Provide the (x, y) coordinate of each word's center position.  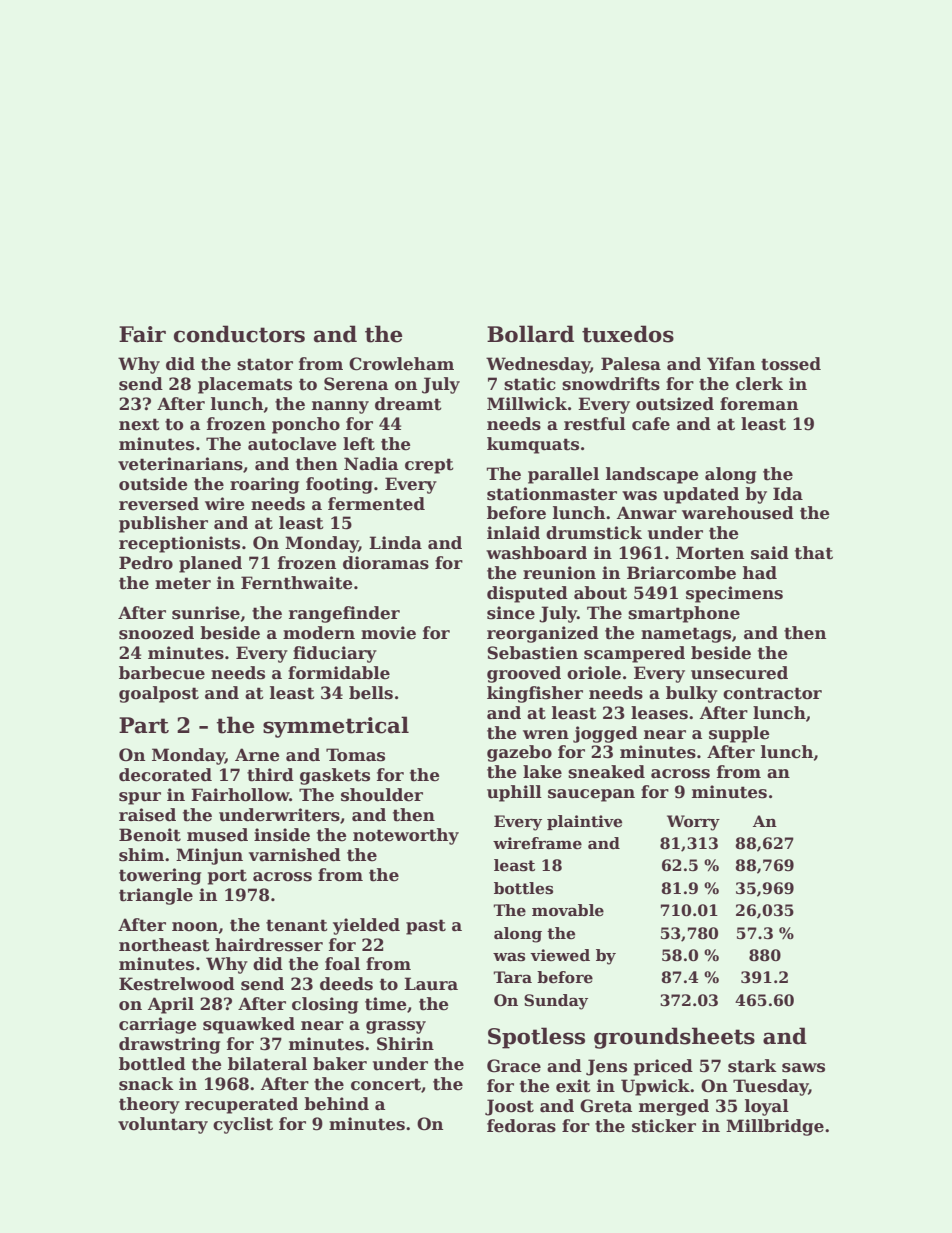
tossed (791, 364)
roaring (264, 485)
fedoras (521, 1126)
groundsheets (674, 1038)
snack (146, 1084)
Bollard (530, 334)
